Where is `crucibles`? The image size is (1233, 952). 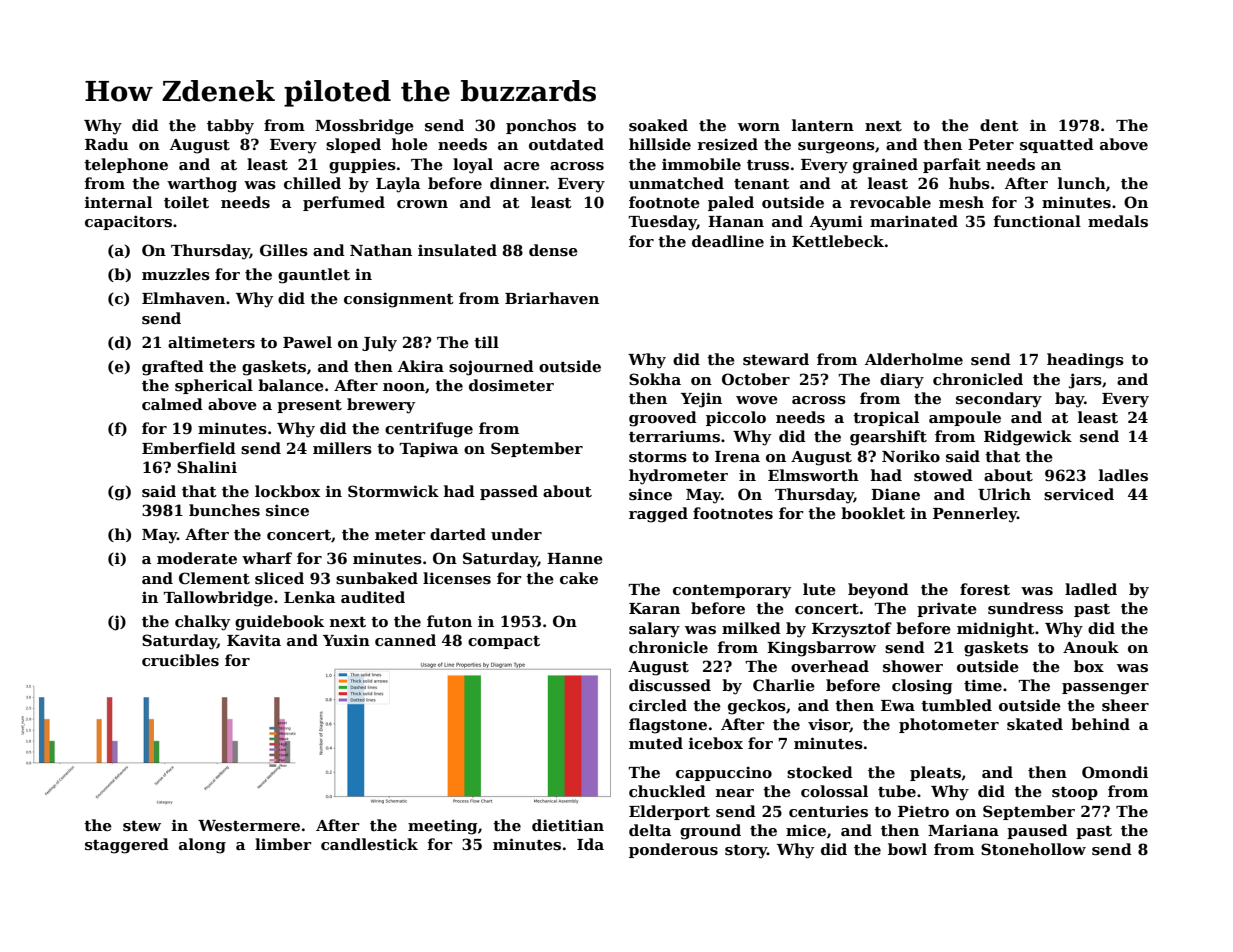 crucibles is located at coordinates (180, 660).
